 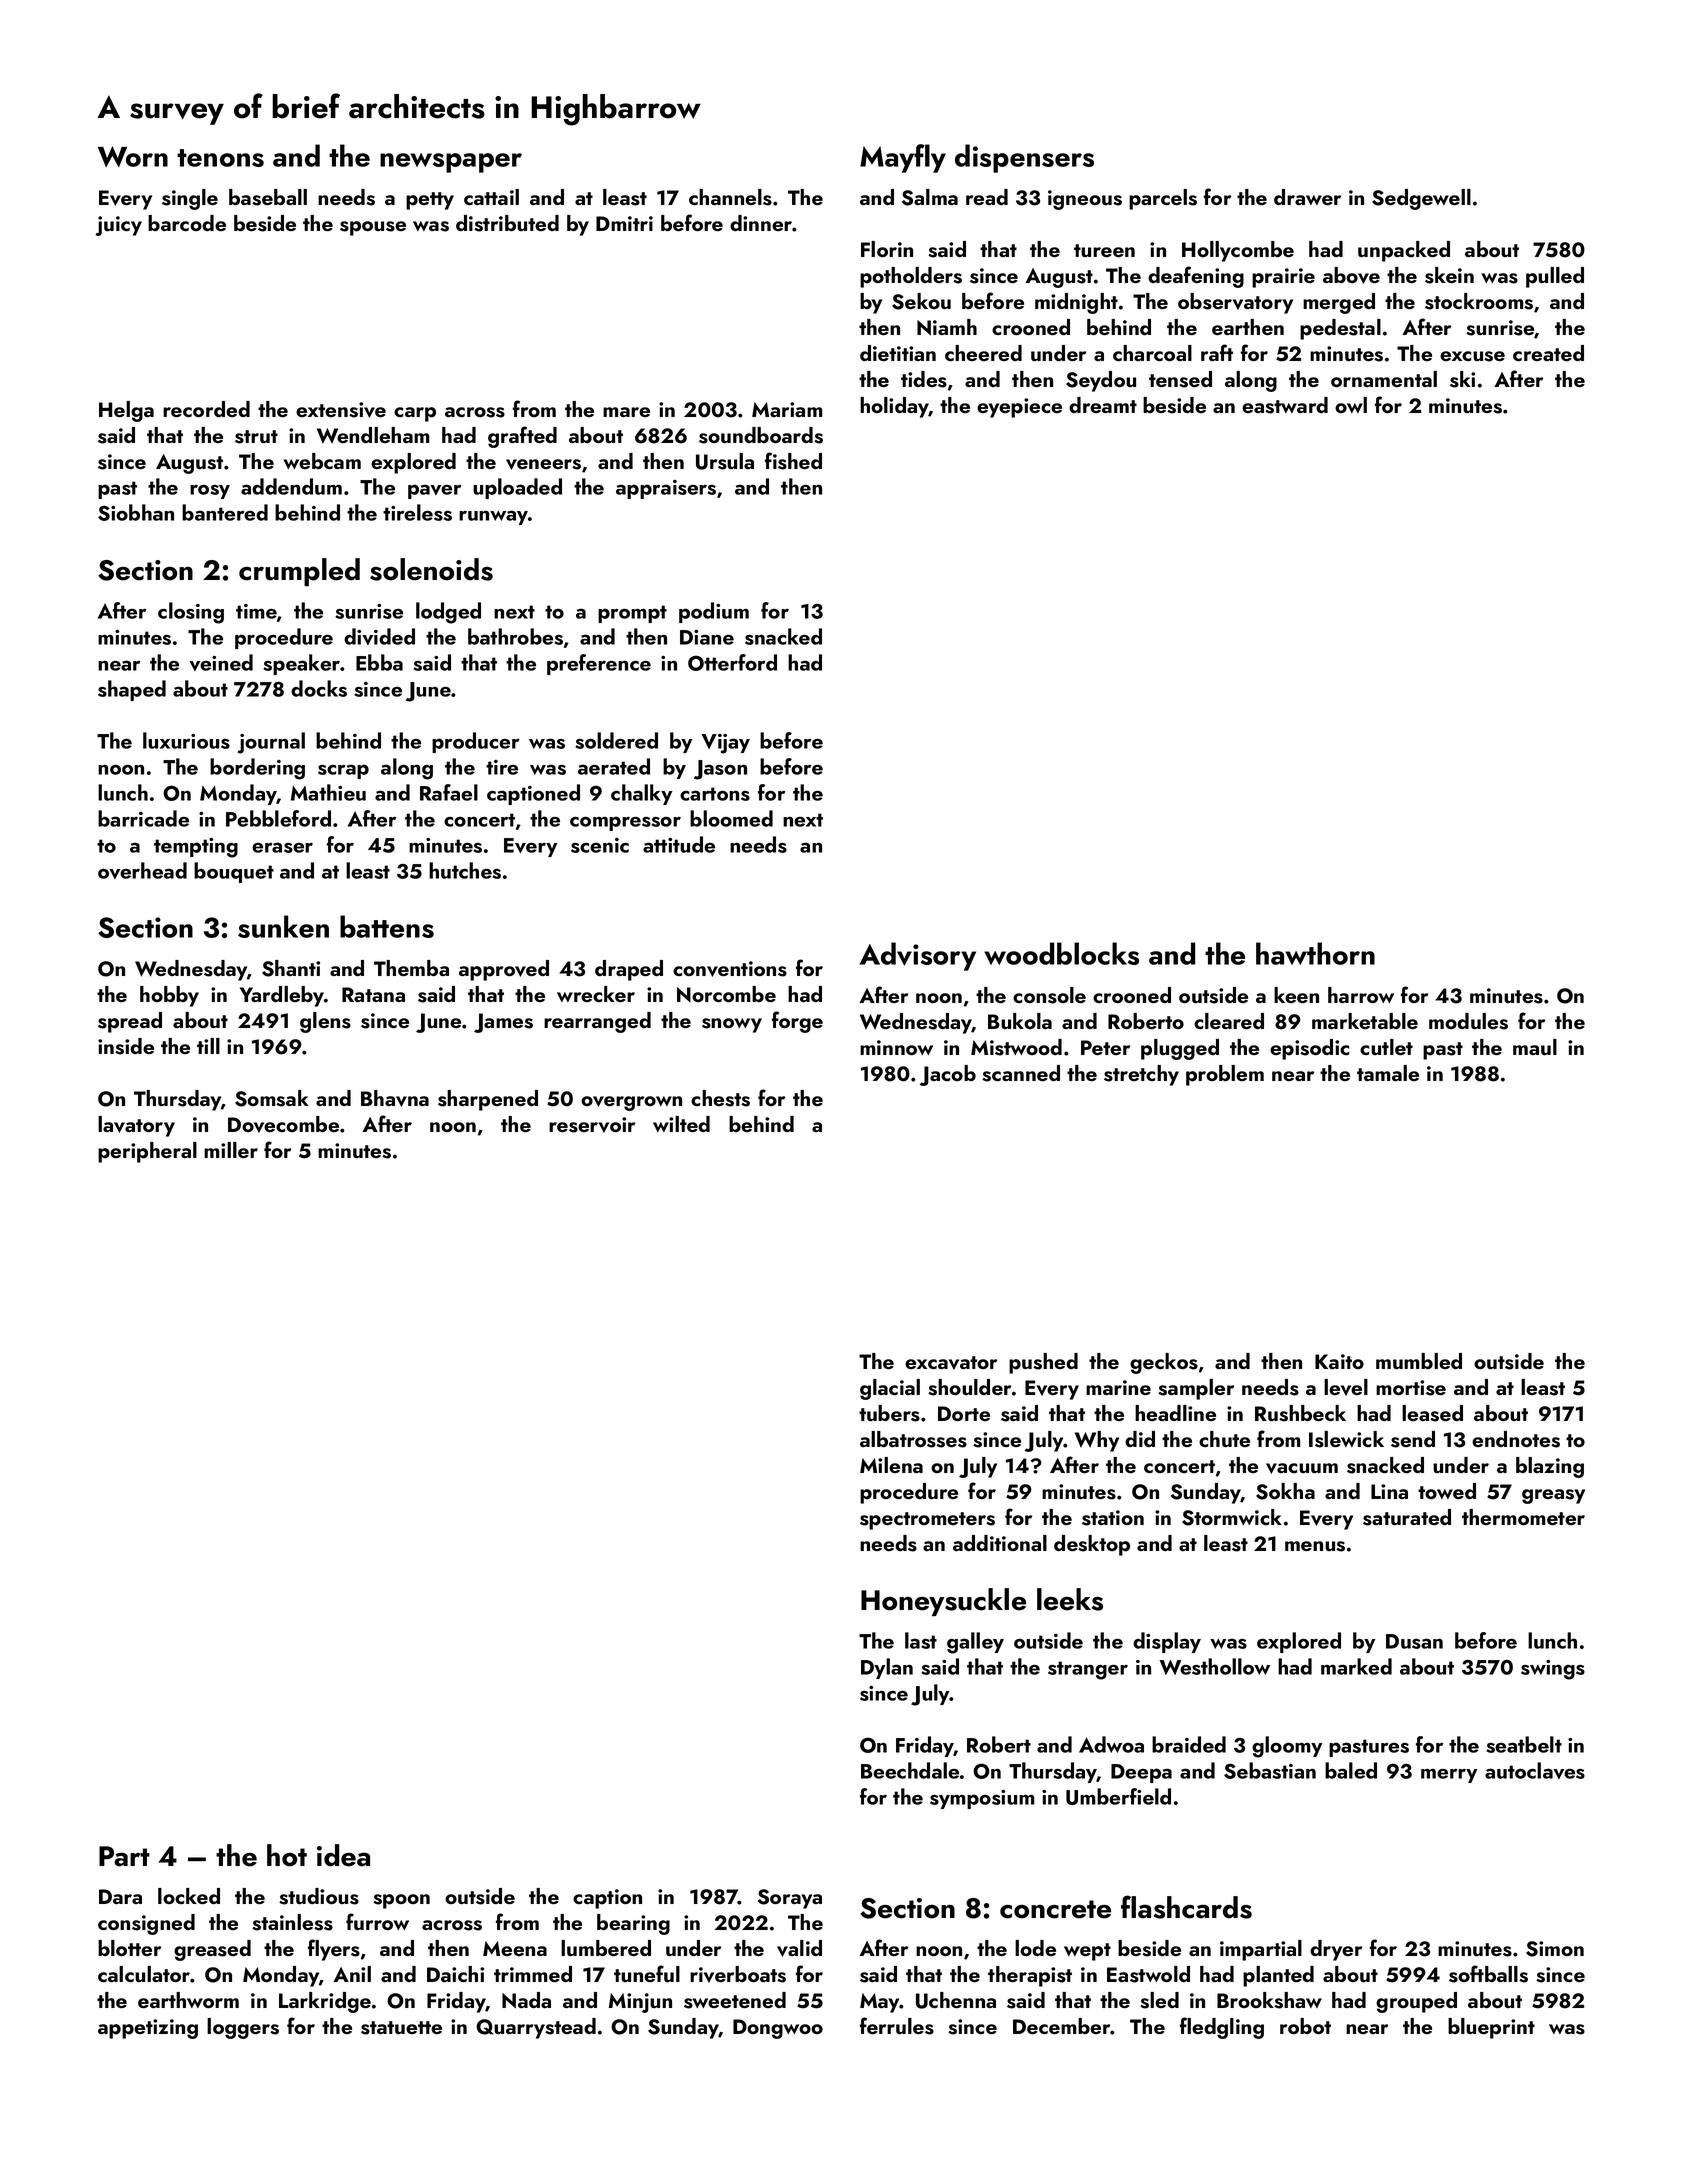 I want to click on dispensers, so click(x=1024, y=158).
